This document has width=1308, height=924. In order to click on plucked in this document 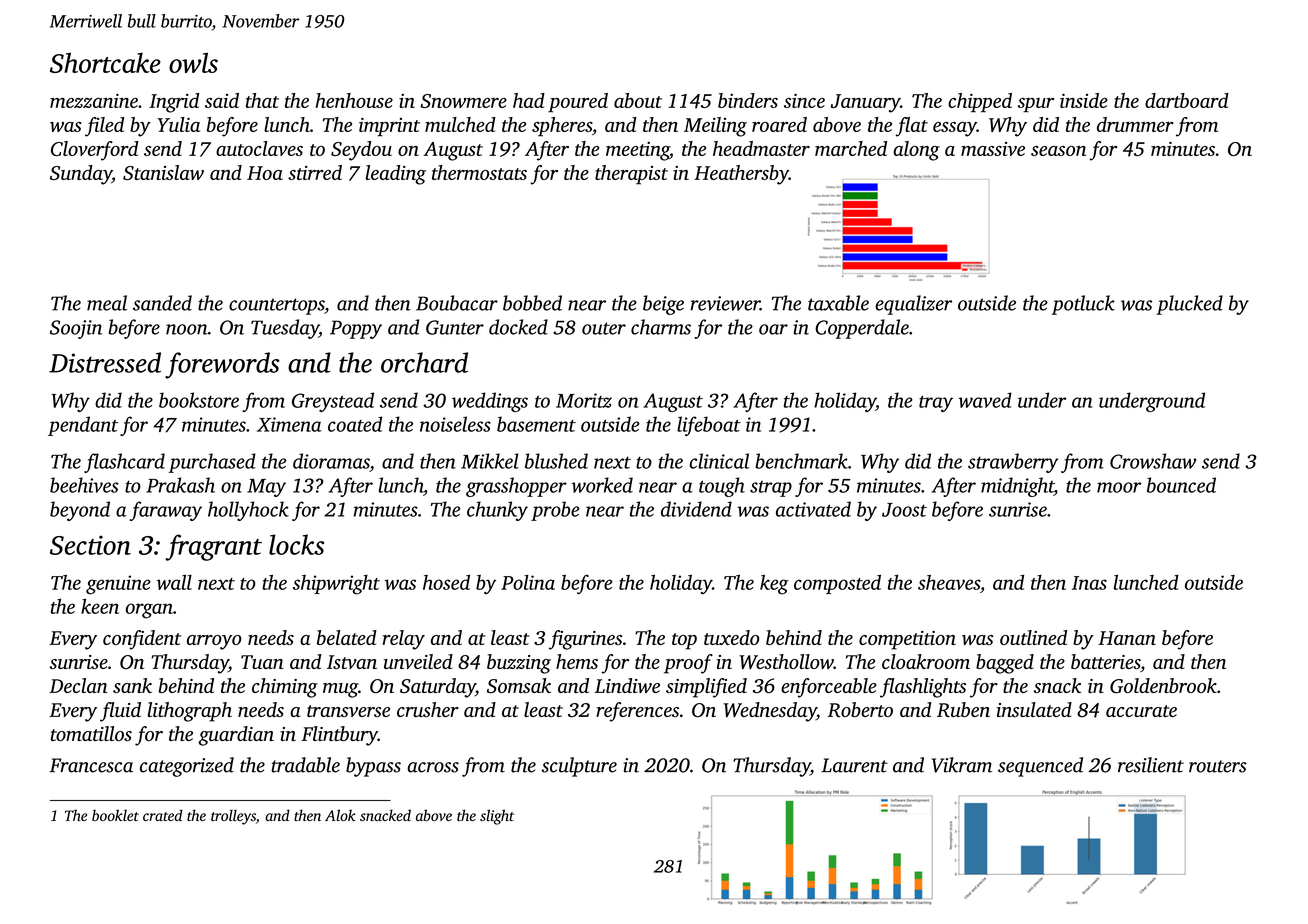, I will do `click(1189, 305)`.
